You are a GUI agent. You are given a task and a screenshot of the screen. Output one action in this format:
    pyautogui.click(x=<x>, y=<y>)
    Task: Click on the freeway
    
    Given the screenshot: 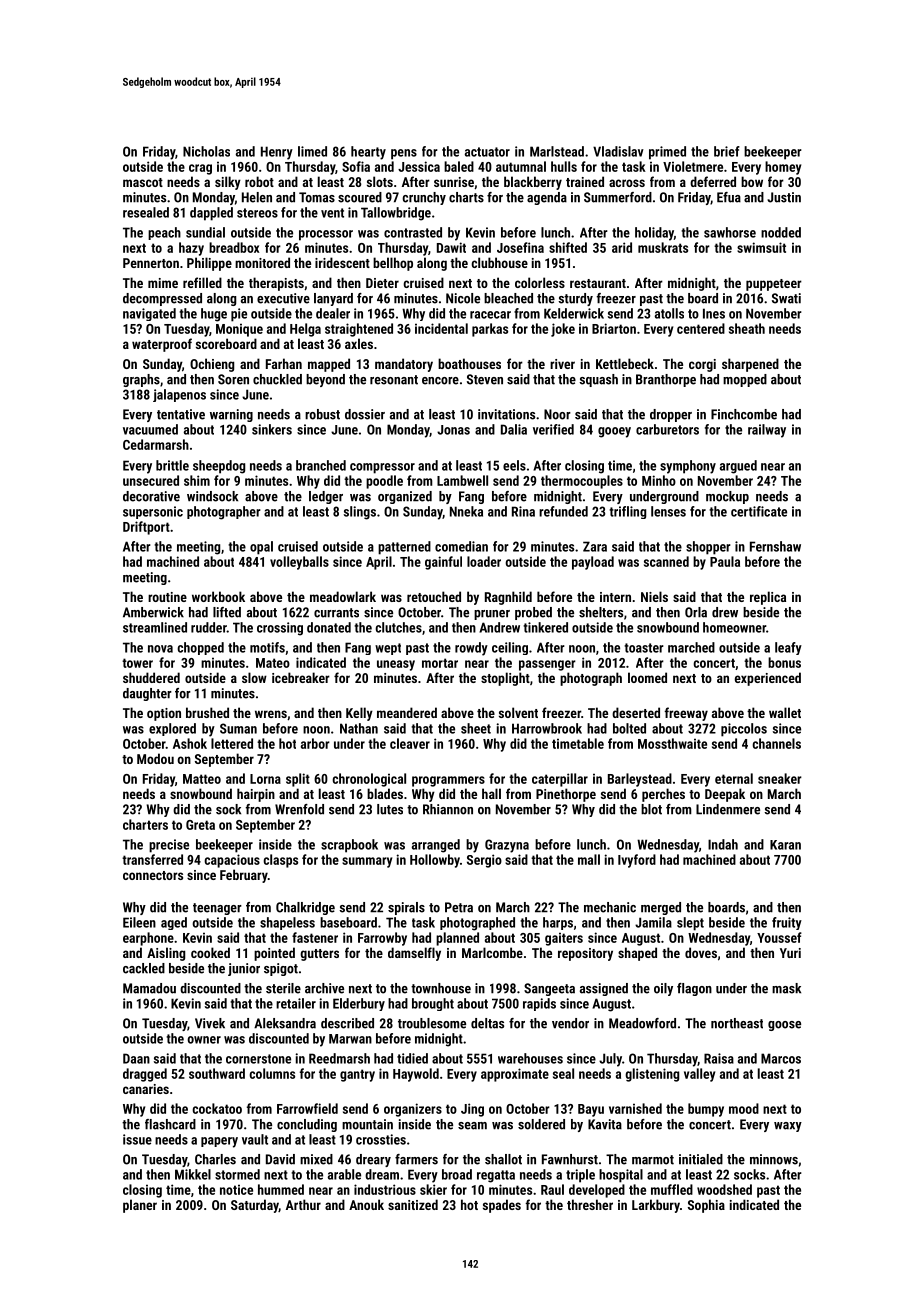 What is the action you would take?
    pyautogui.click(x=686, y=714)
